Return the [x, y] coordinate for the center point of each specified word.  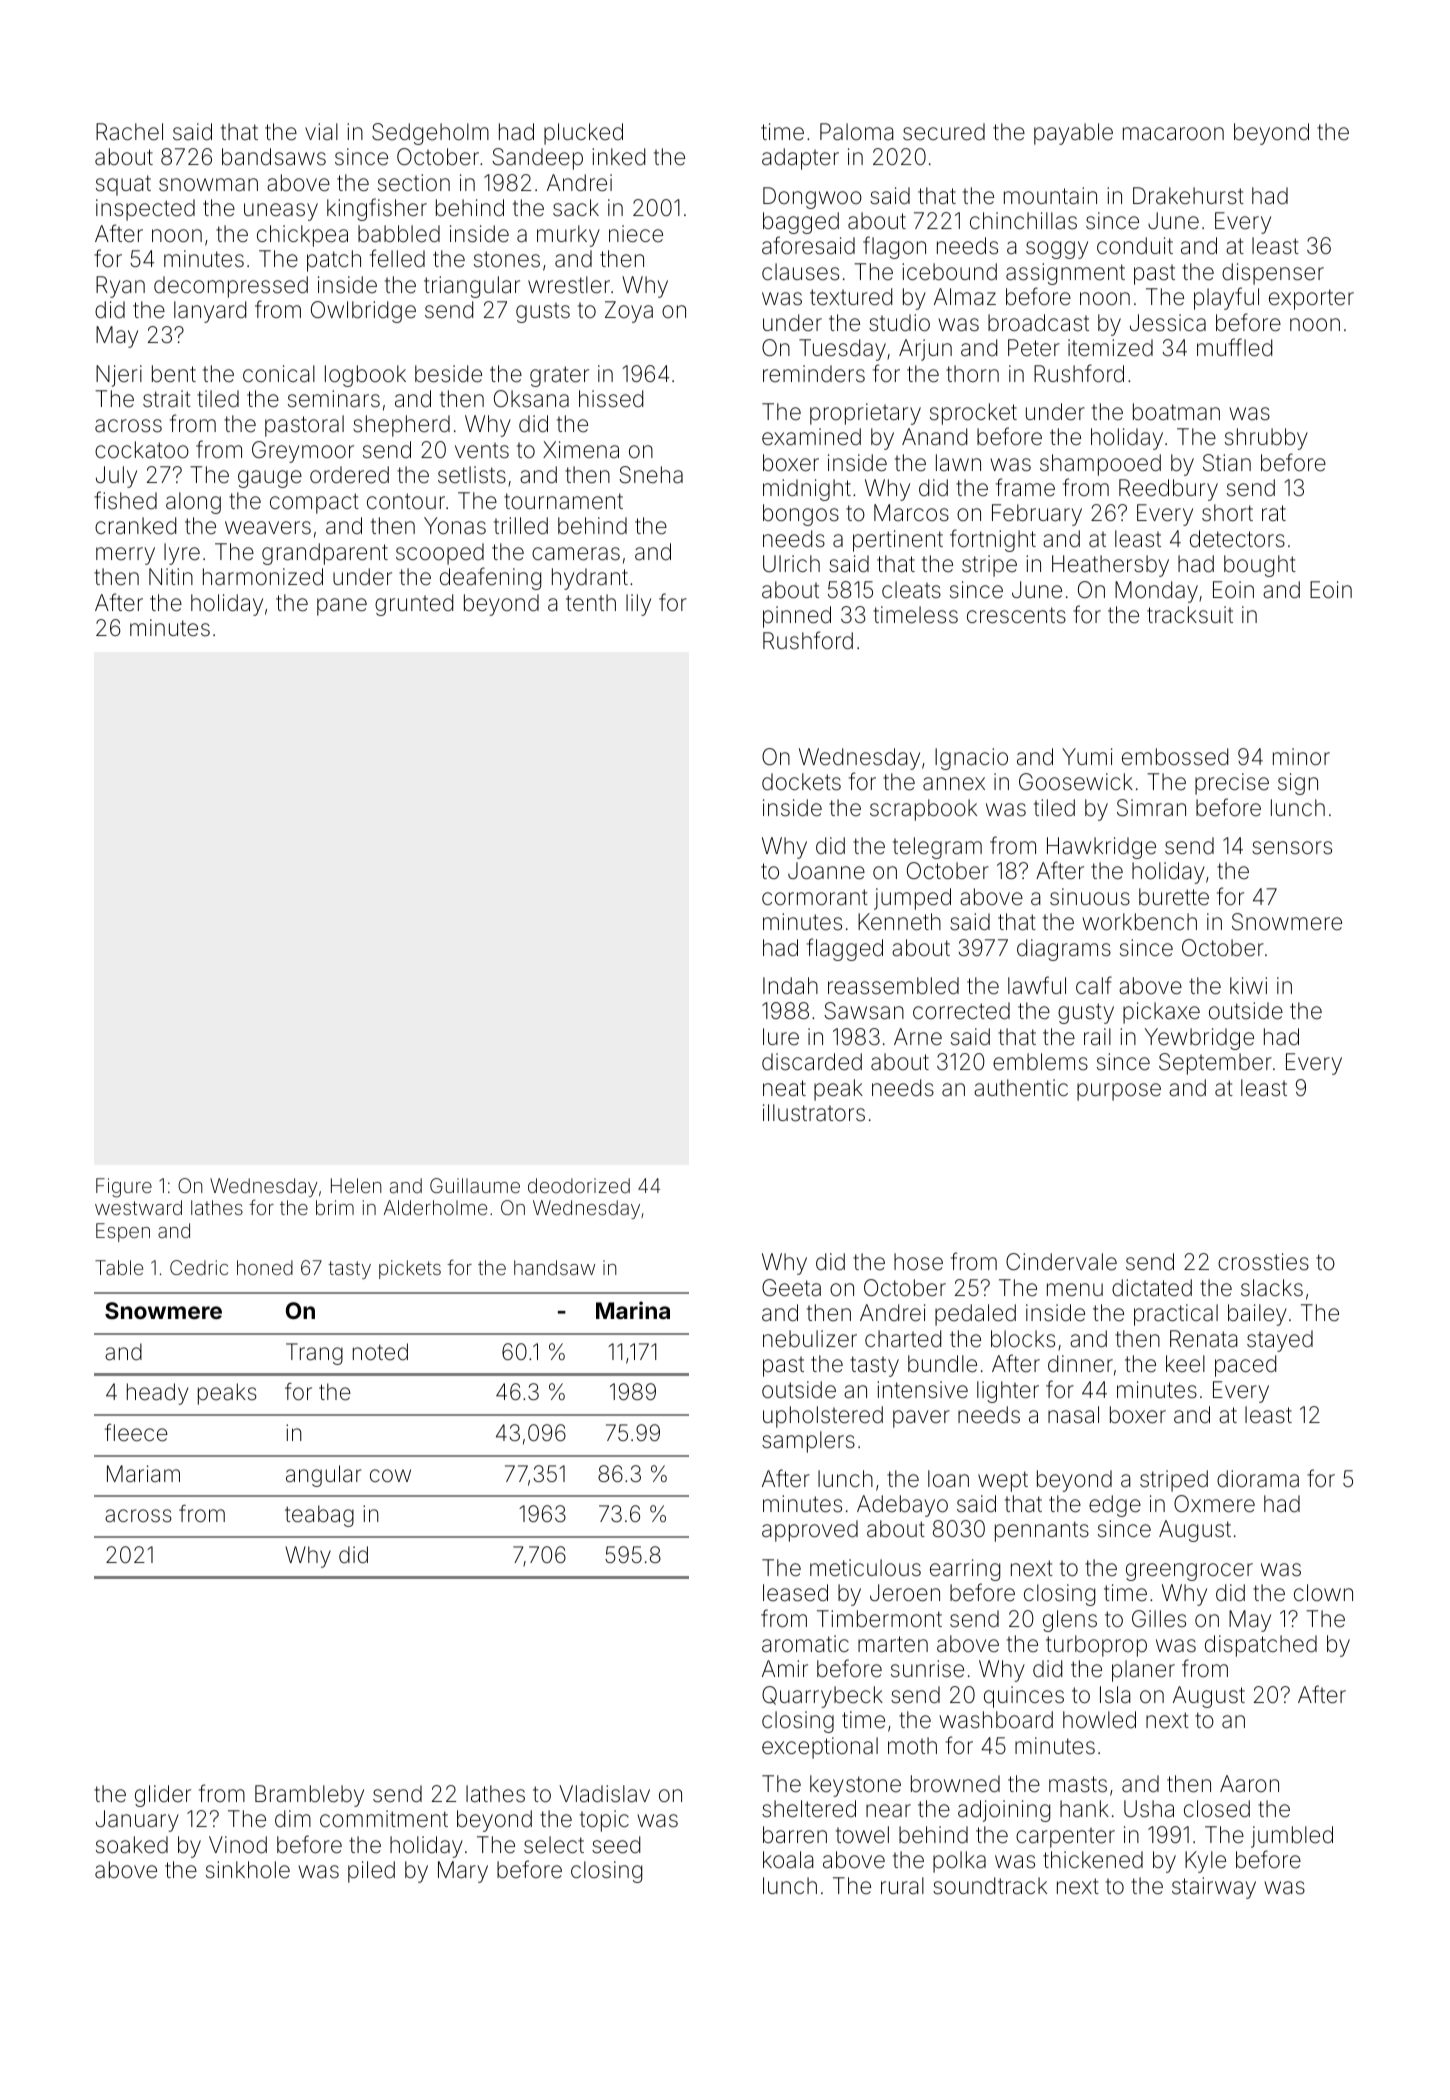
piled [371, 1872]
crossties [1263, 1262]
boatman [1176, 412]
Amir [785, 1668]
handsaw [554, 1267]
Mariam [143, 1474]
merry [125, 556]
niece [636, 234]
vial [321, 132]
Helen [356, 1185]
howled [1099, 1720]
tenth [591, 603]
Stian [1227, 463]
